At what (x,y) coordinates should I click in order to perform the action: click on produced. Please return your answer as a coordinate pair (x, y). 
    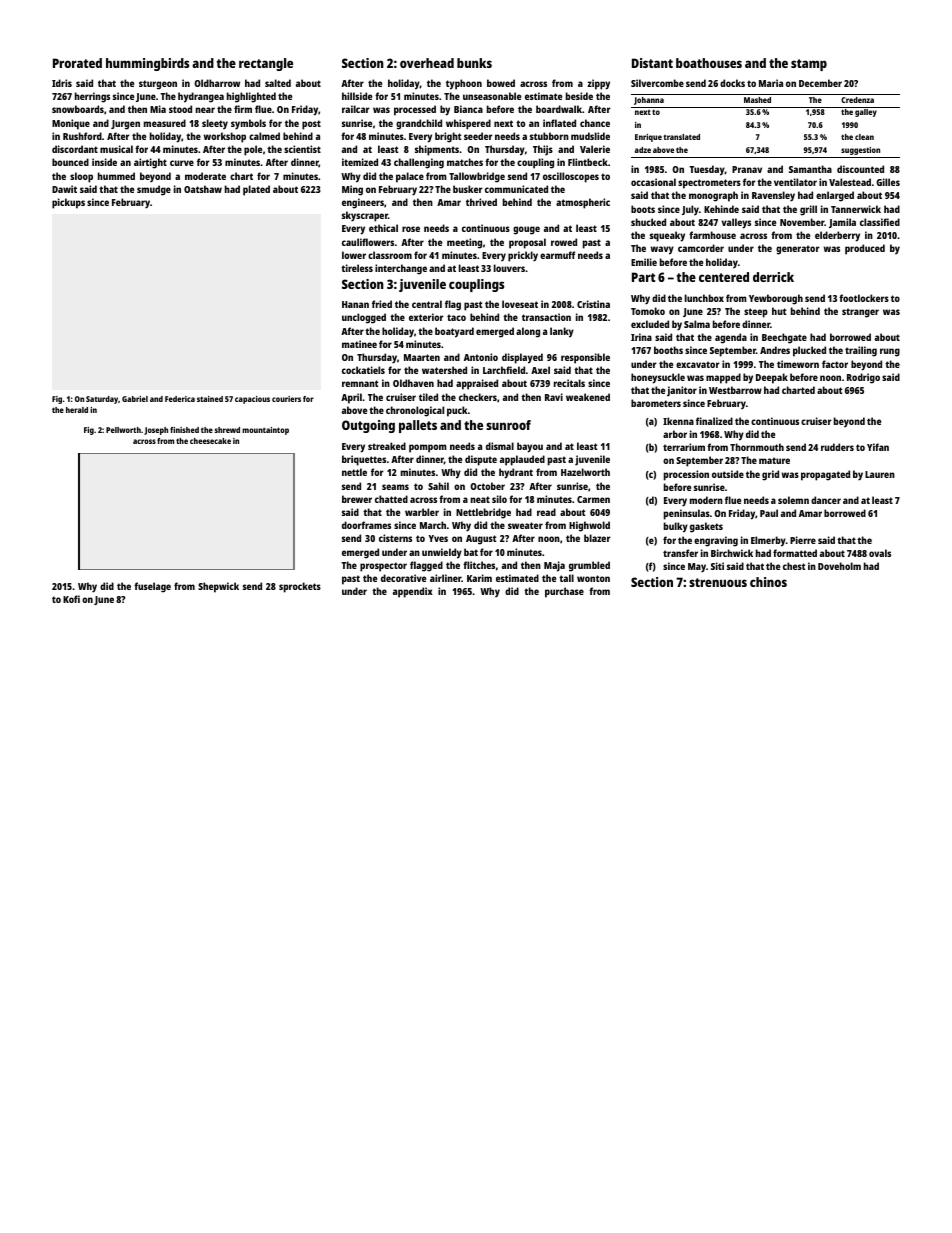
    Looking at the image, I should click on (865, 249).
